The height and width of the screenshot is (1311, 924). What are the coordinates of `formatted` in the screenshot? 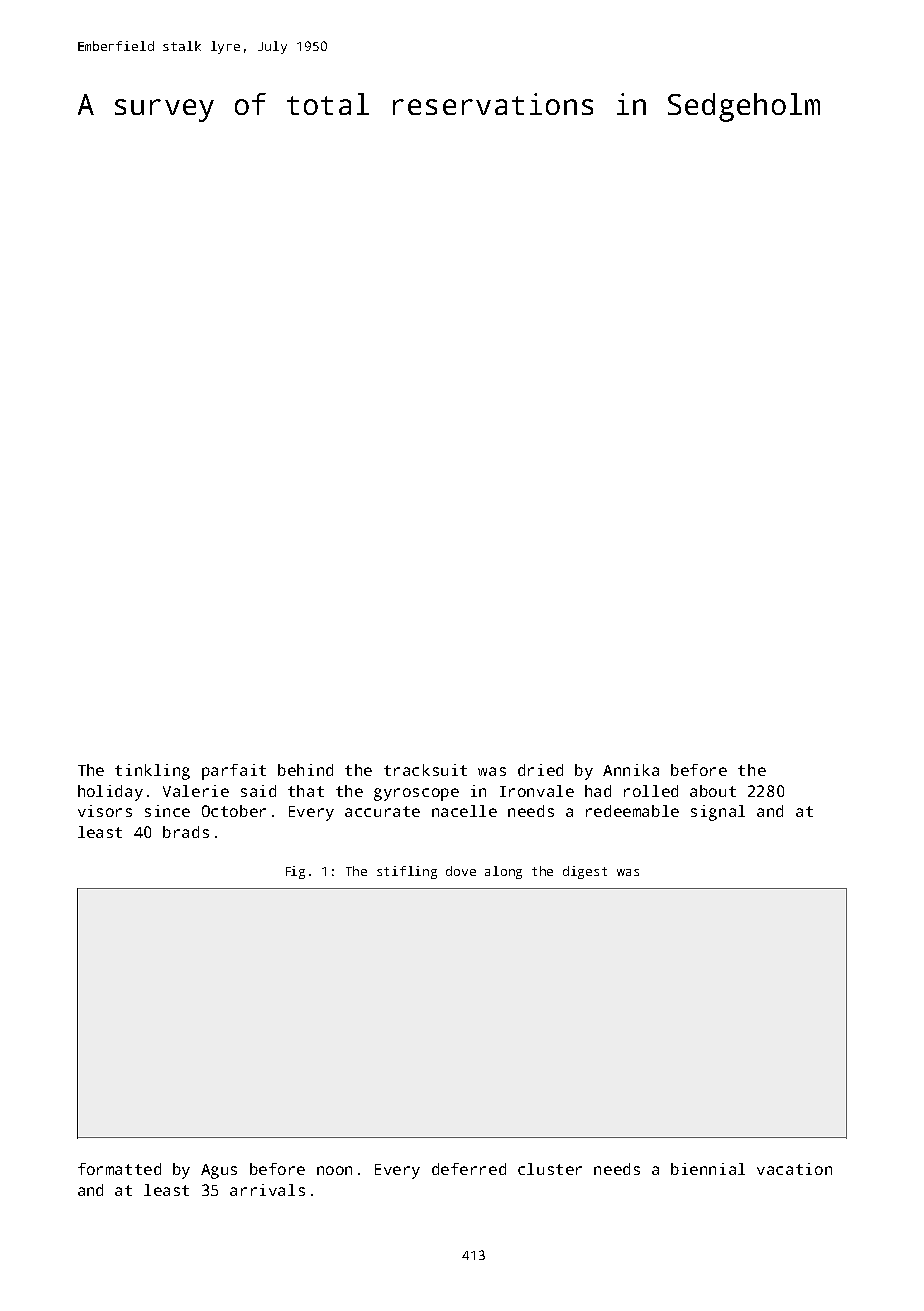 It's located at (119, 1169).
